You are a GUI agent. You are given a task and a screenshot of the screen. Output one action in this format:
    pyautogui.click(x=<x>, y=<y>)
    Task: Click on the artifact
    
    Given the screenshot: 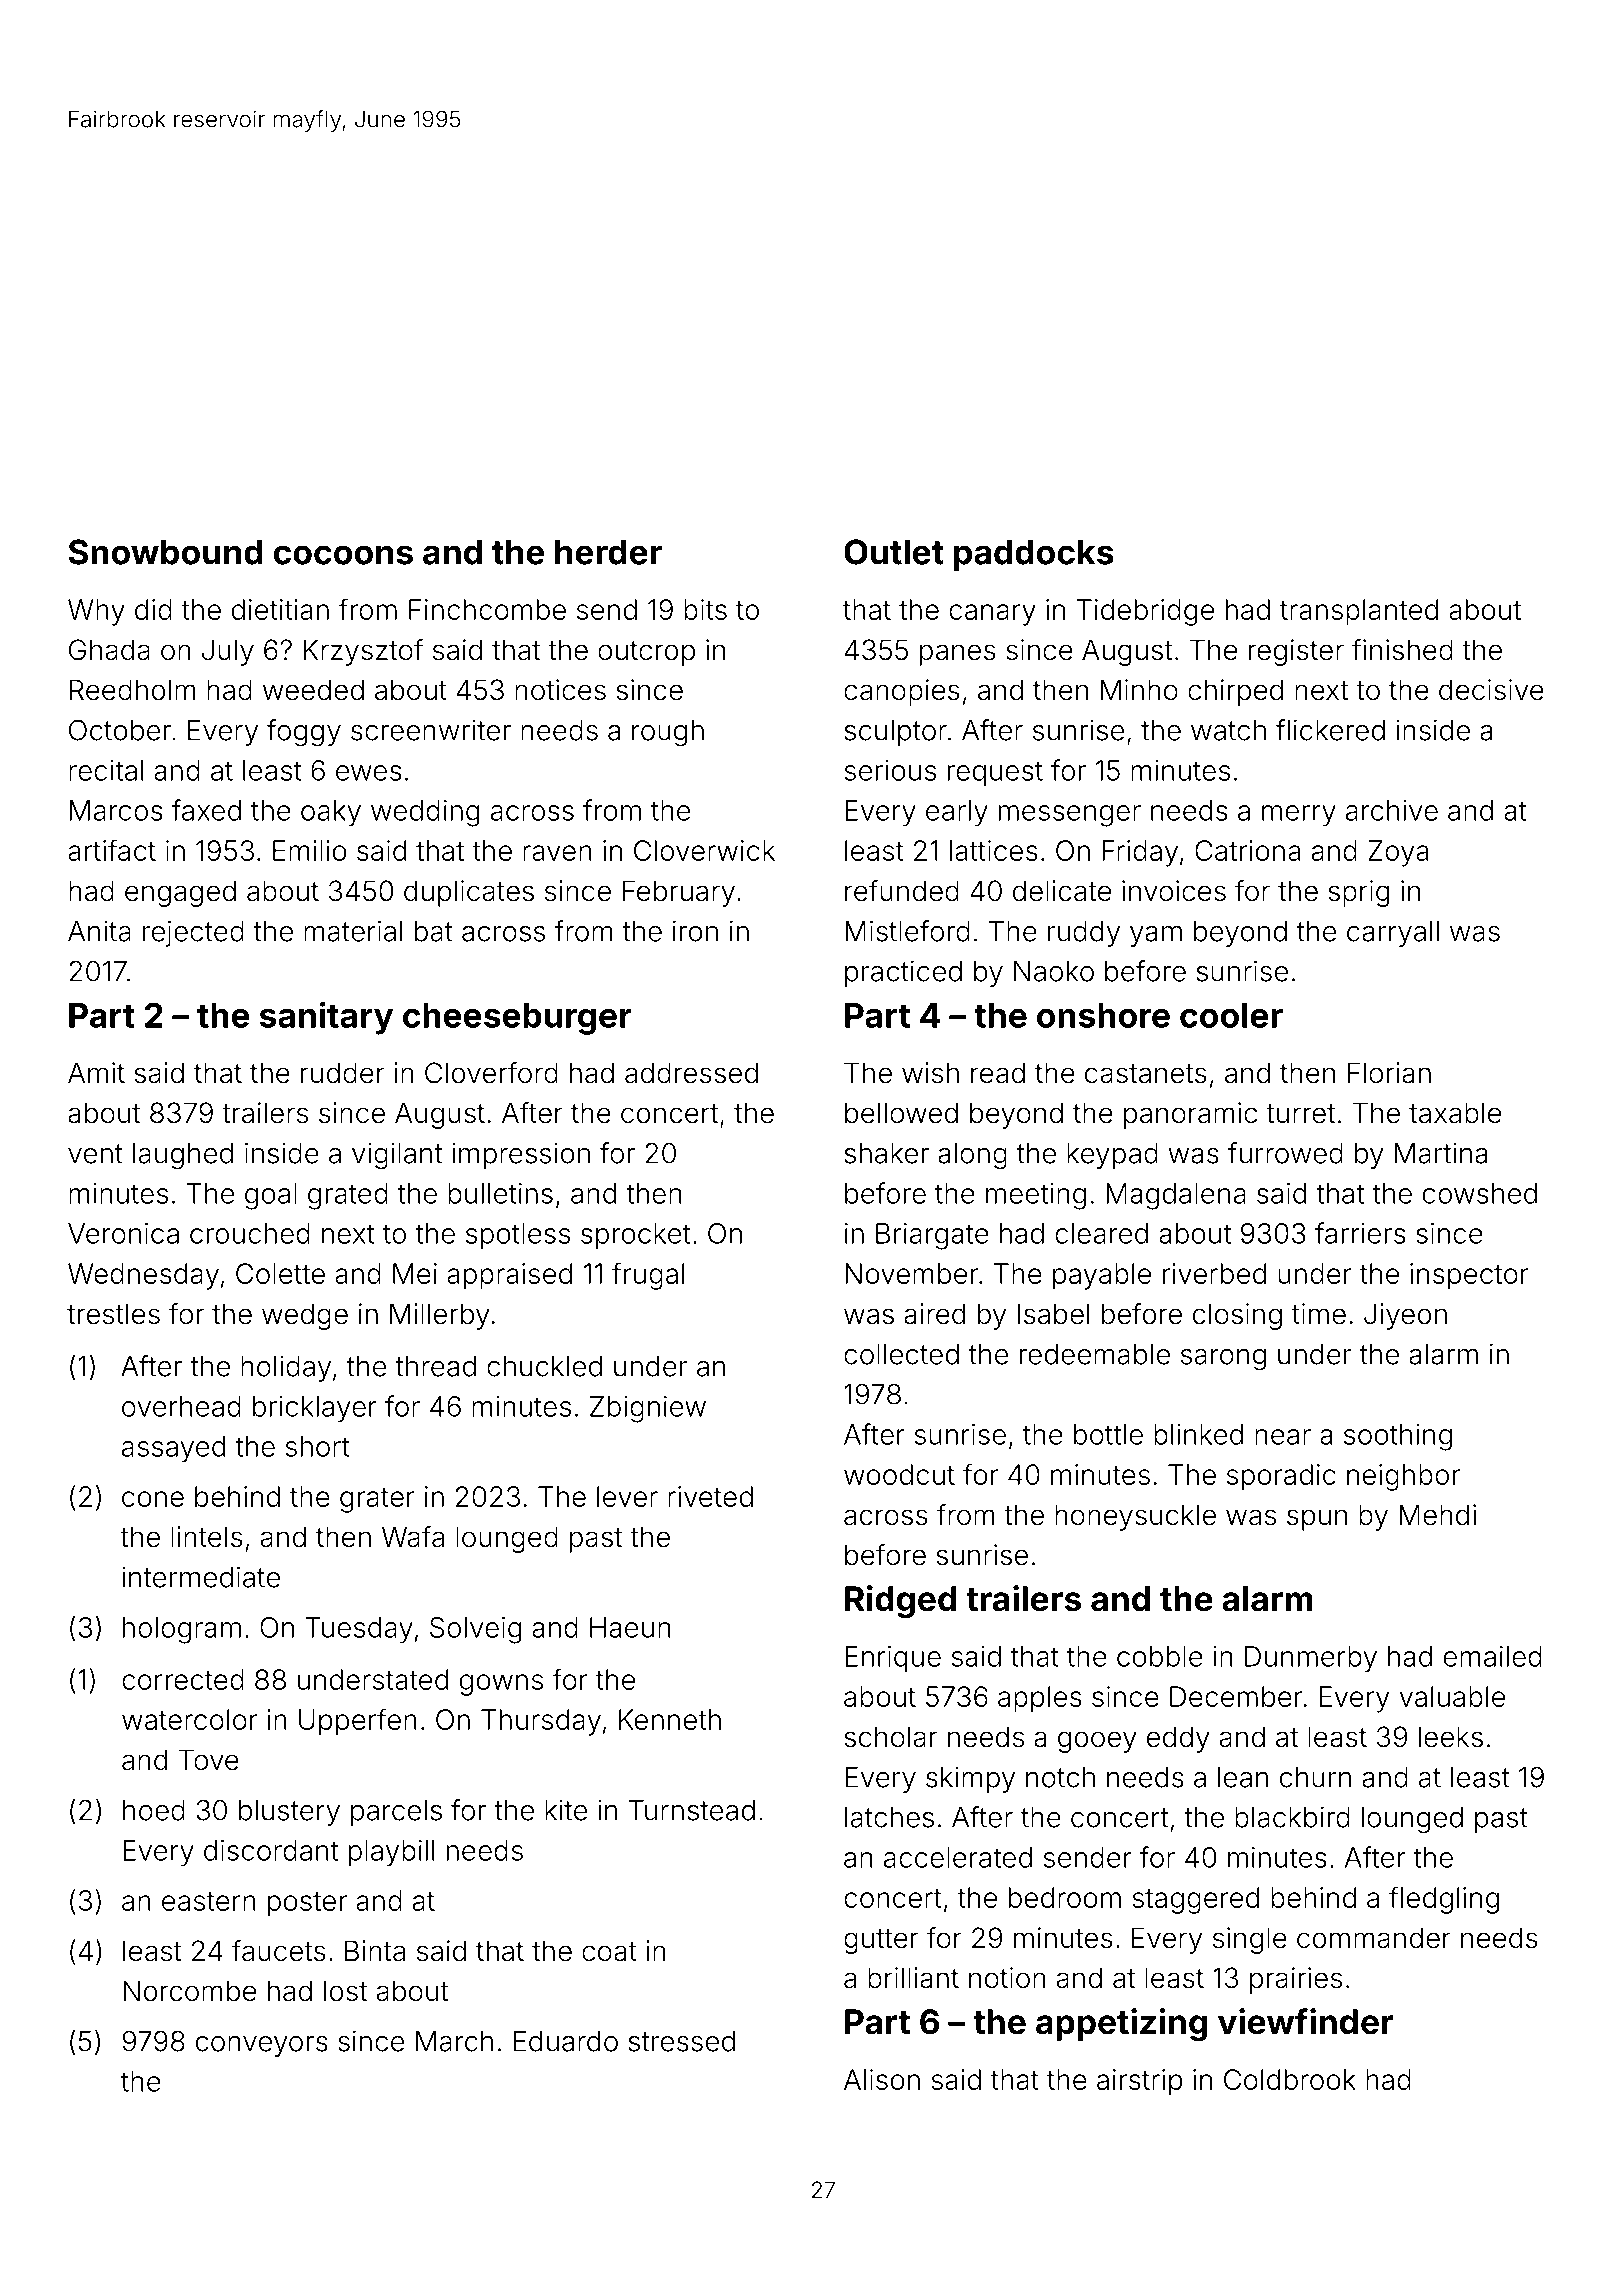 What is the action you would take?
    pyautogui.click(x=112, y=850)
